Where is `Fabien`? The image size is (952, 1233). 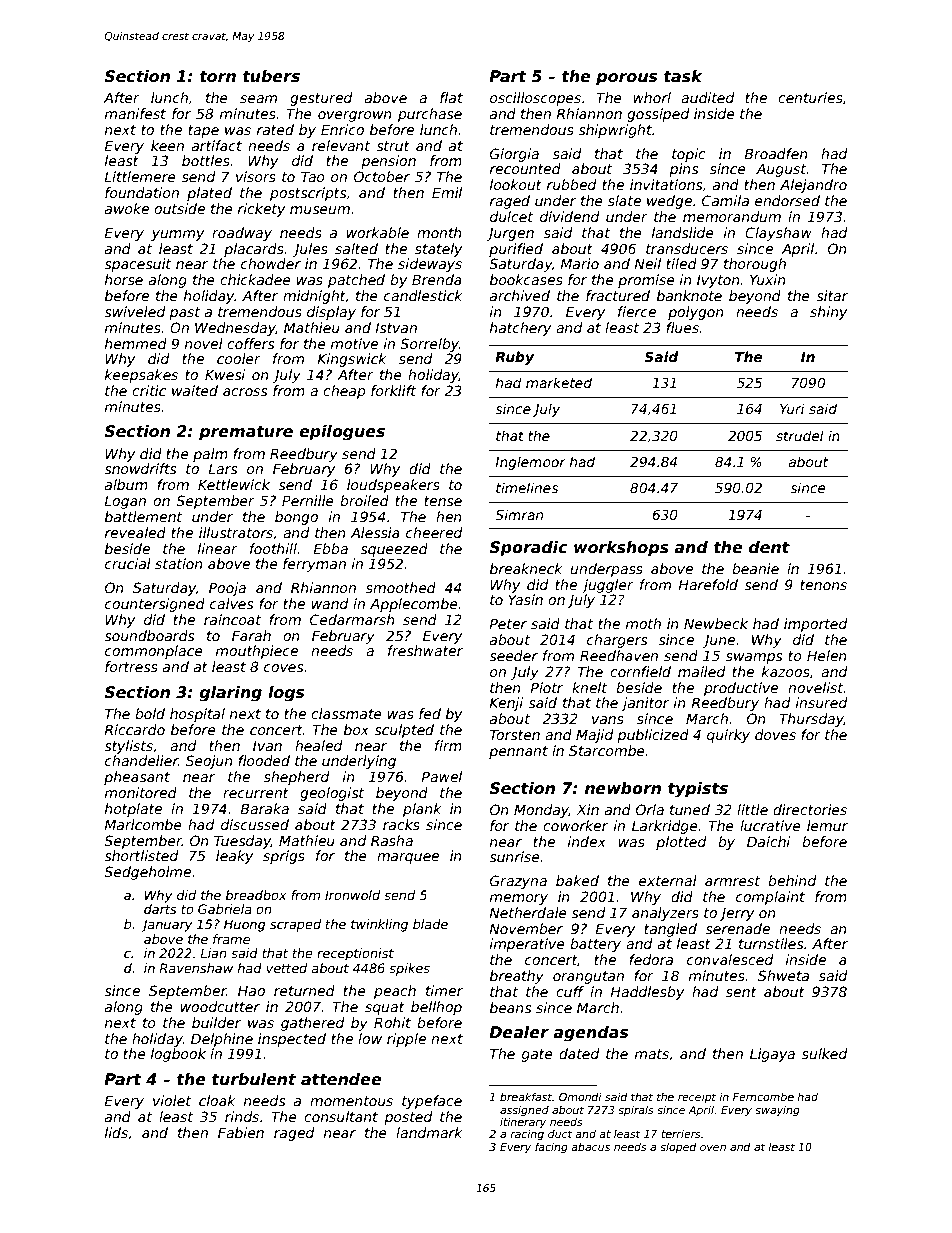 Fabien is located at coordinates (241, 1132).
